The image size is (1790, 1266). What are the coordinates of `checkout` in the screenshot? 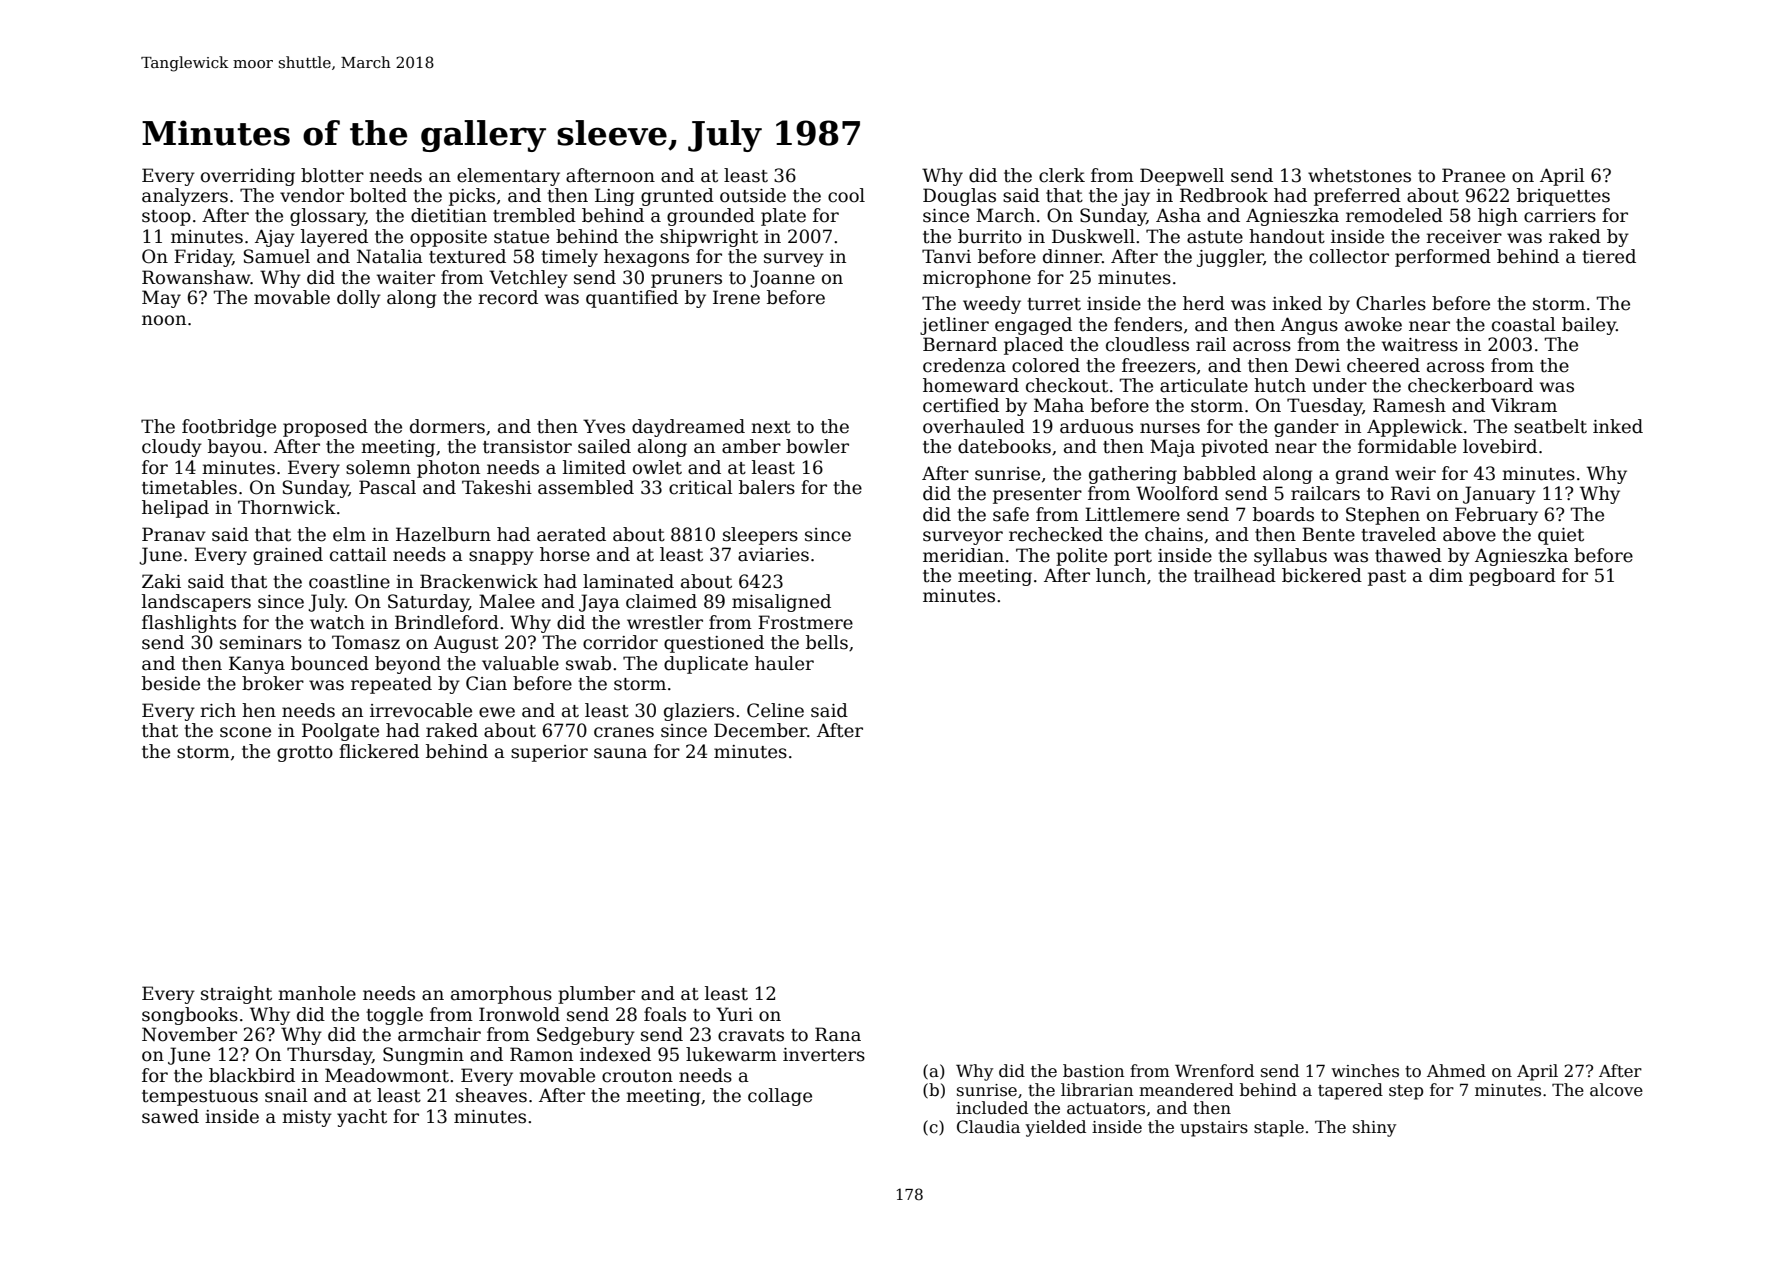 It's located at (1067, 385).
